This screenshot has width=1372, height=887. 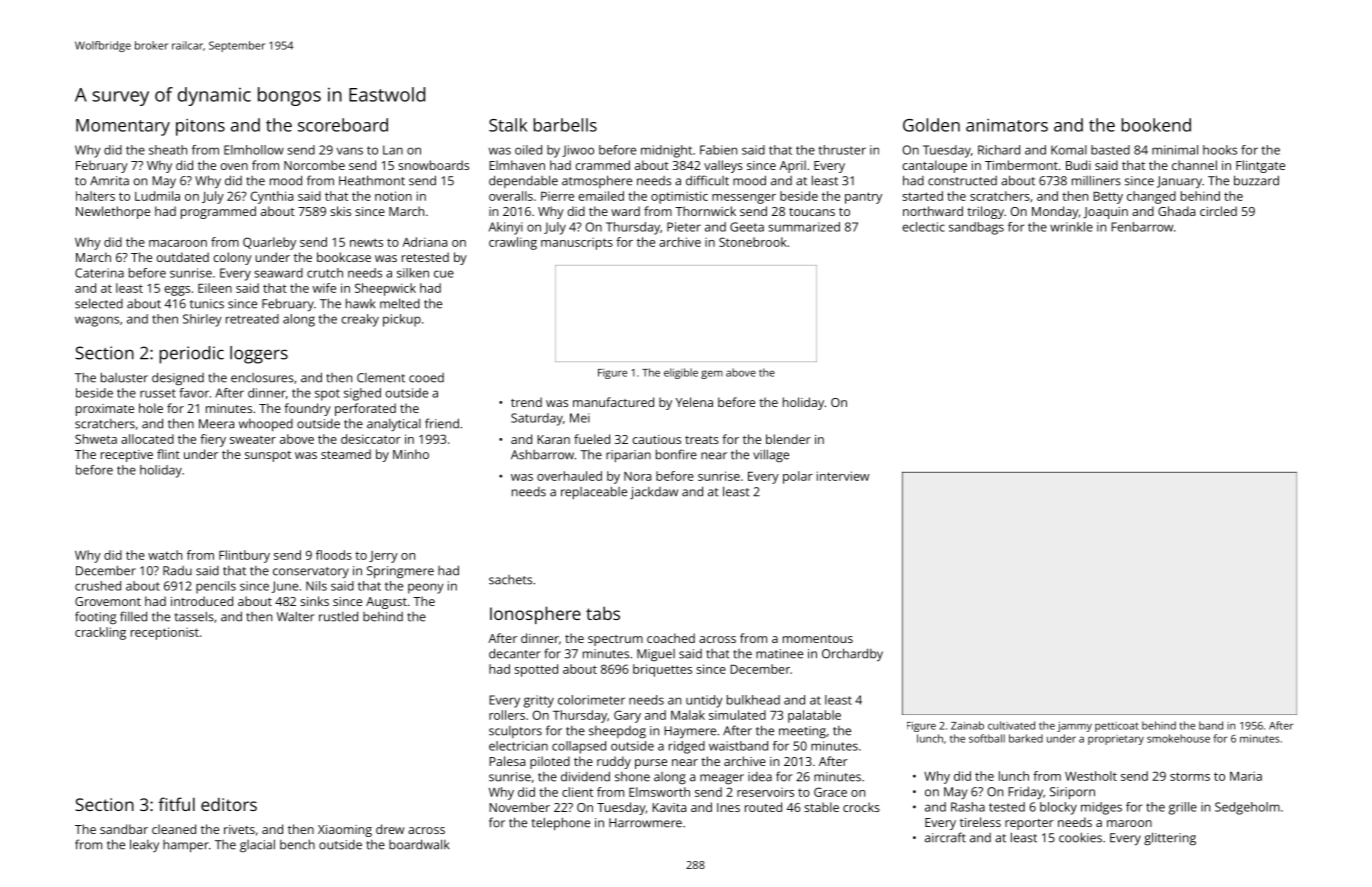 I want to click on gem, so click(x=712, y=374).
